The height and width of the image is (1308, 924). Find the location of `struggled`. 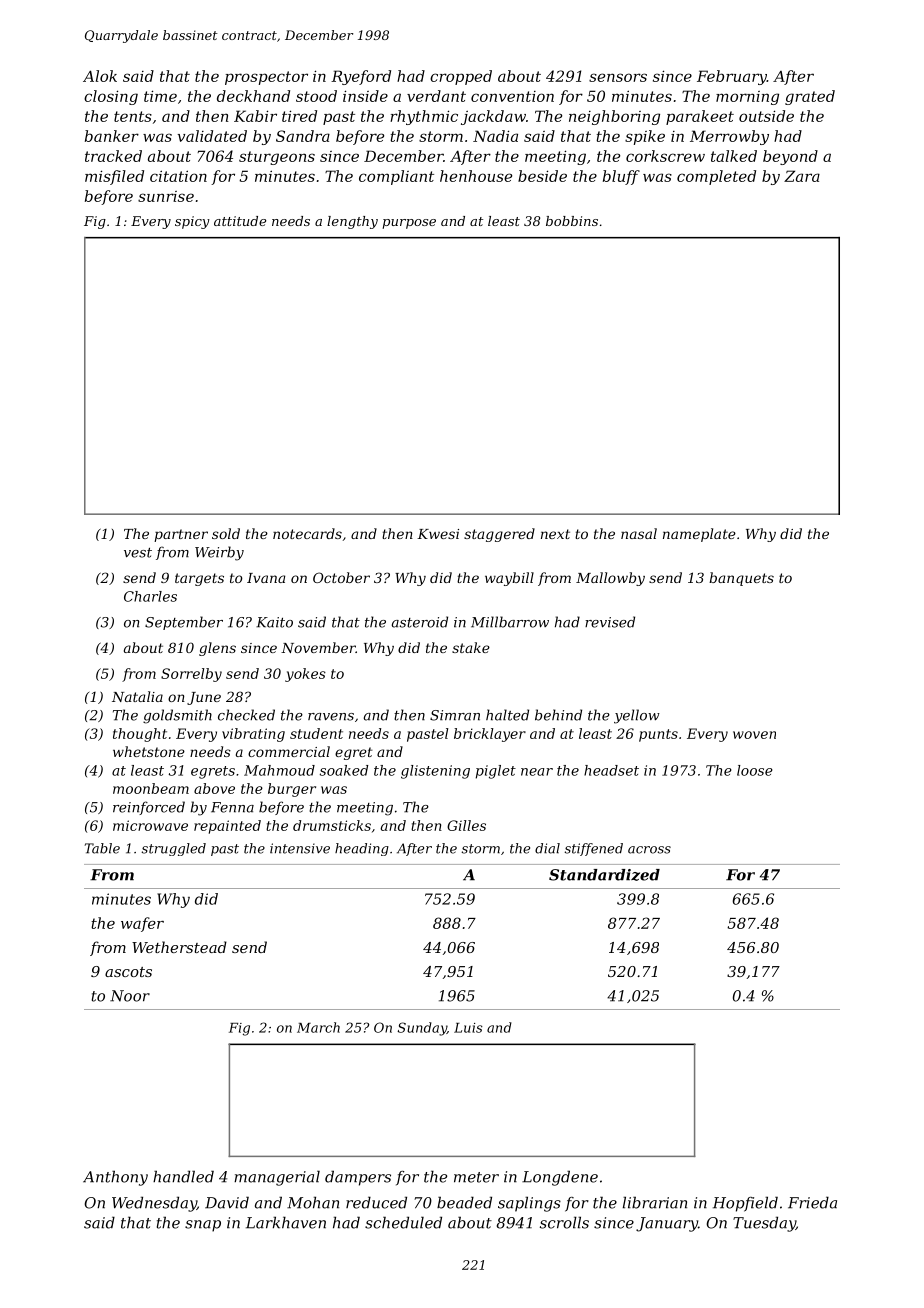

struggled is located at coordinates (174, 849).
